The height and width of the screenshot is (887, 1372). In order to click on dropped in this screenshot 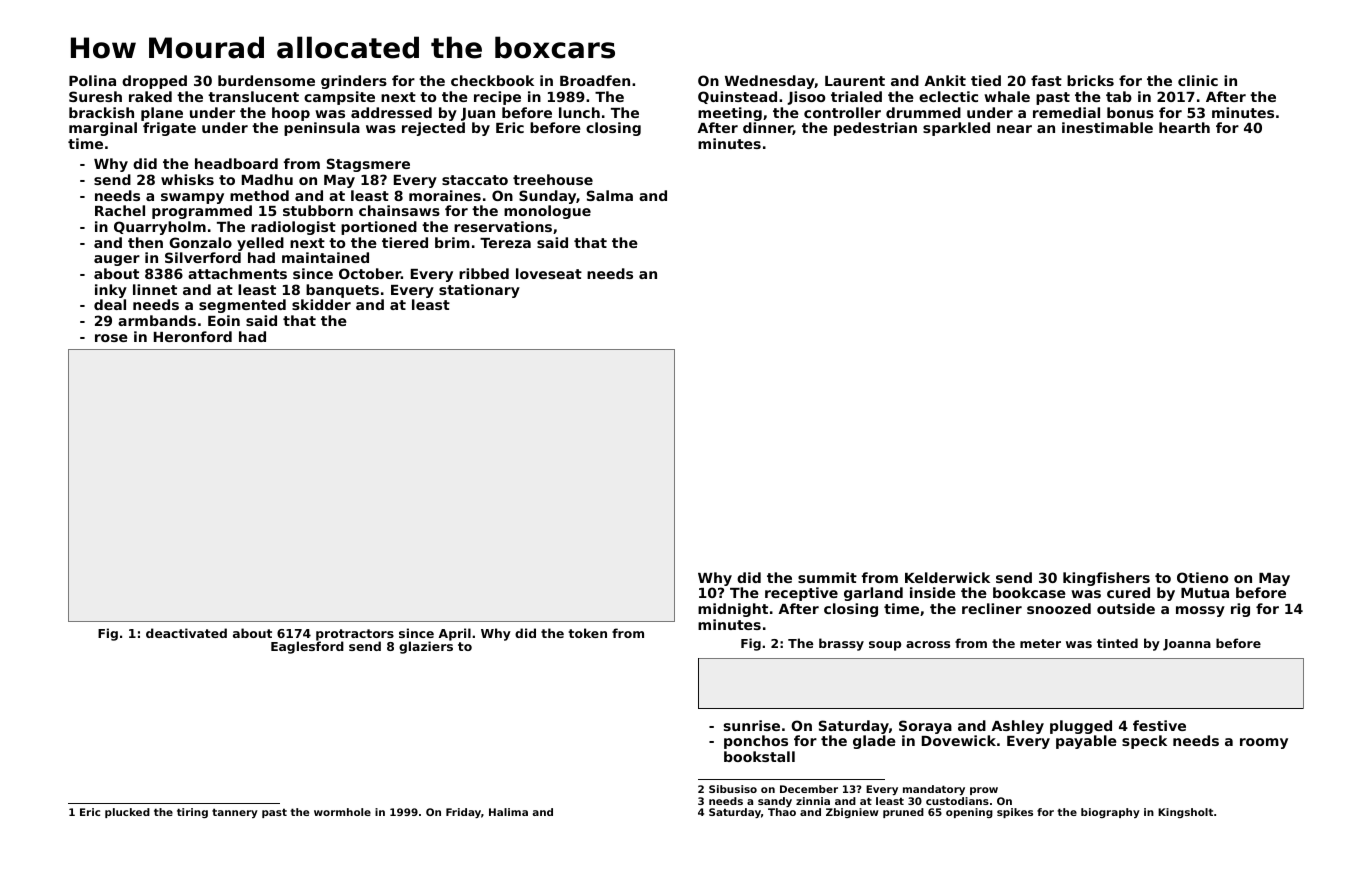, I will do `click(154, 82)`.
